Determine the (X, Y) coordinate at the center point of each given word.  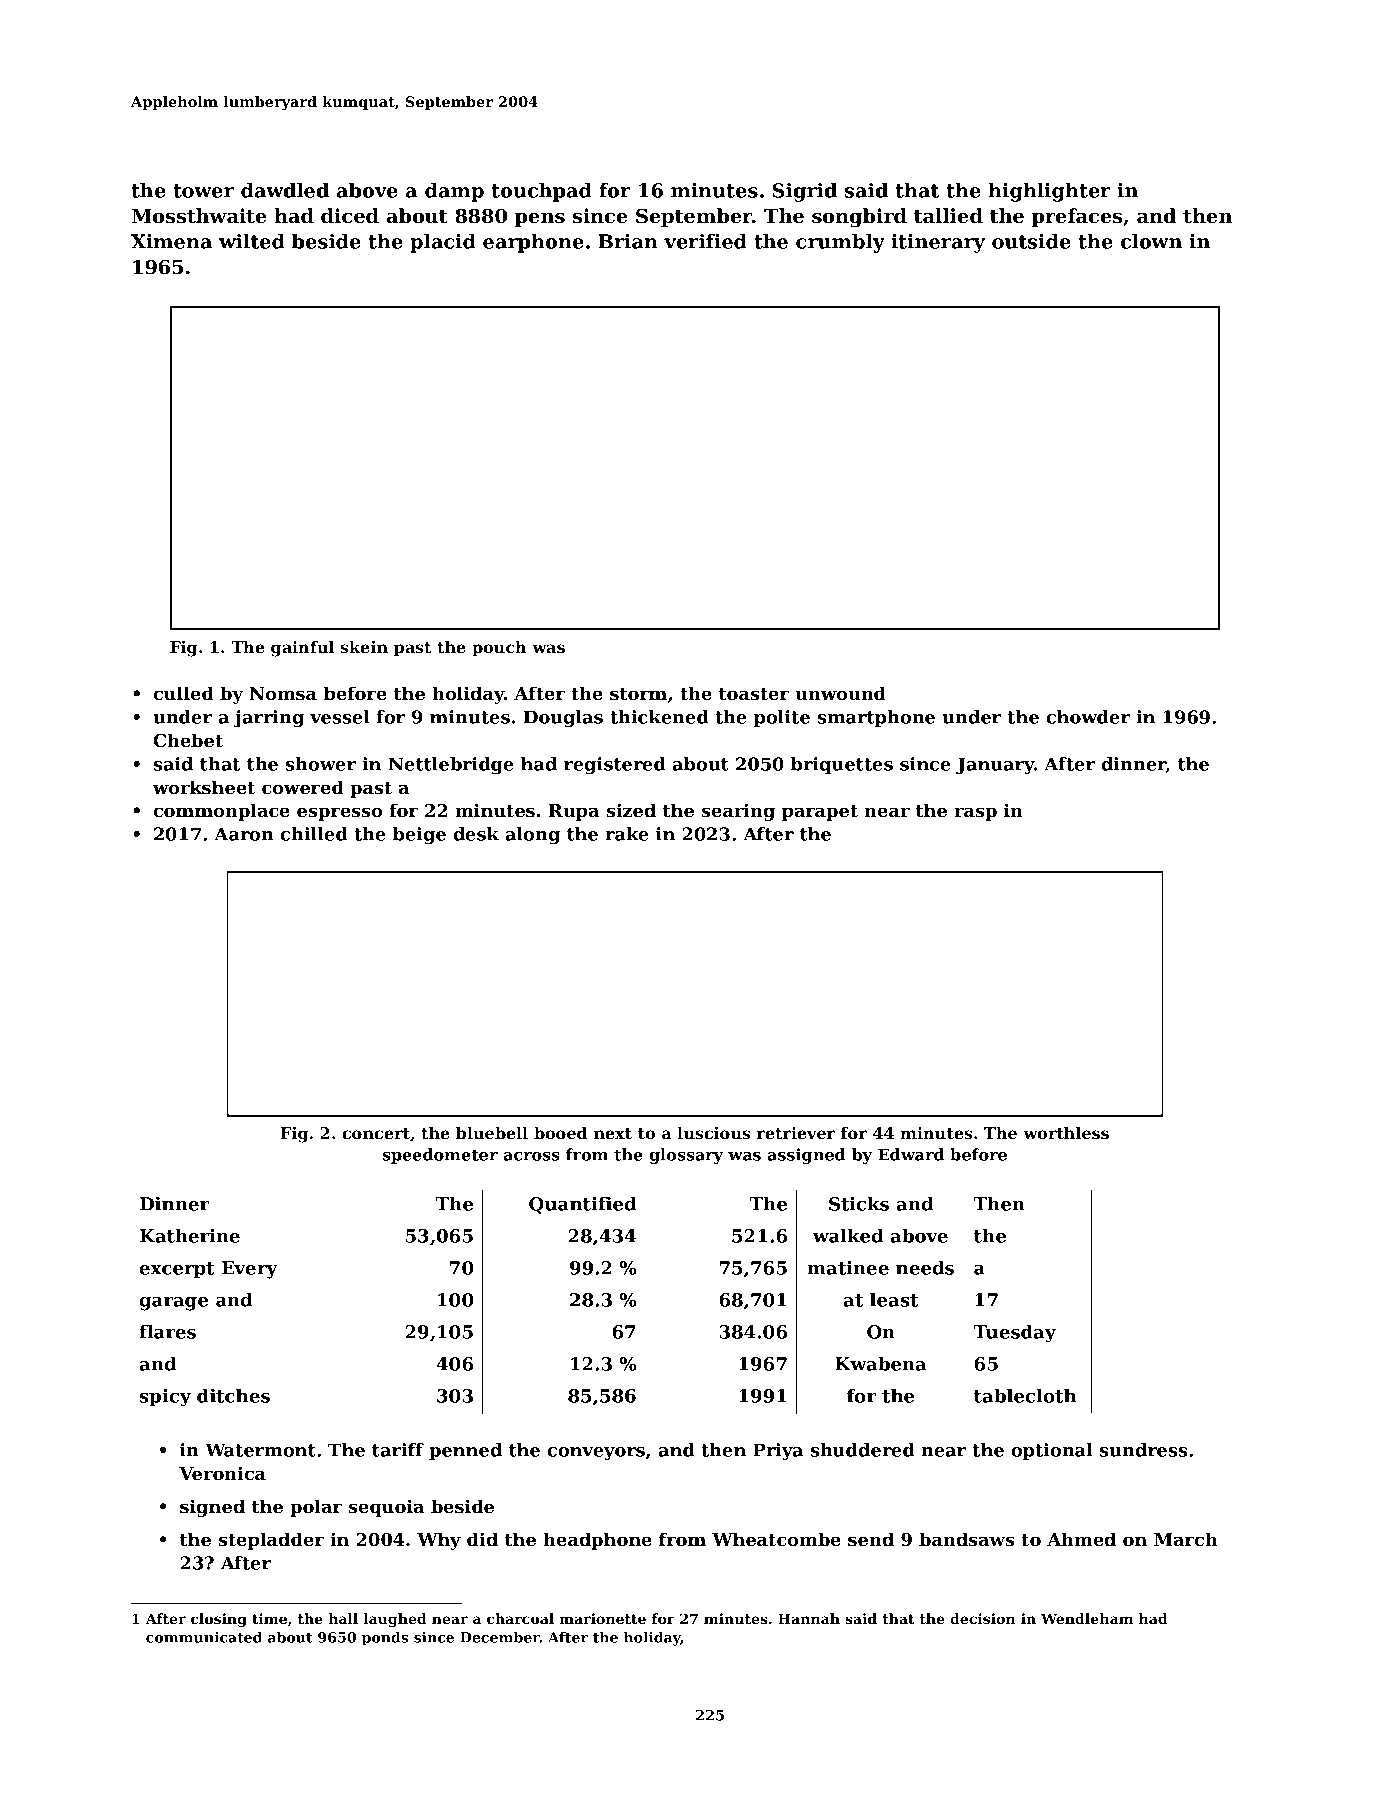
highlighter (1049, 192)
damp (454, 192)
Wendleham (1087, 1618)
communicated (204, 1637)
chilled (314, 834)
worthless (1066, 1133)
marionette (602, 1618)
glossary (686, 1156)
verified (705, 241)
